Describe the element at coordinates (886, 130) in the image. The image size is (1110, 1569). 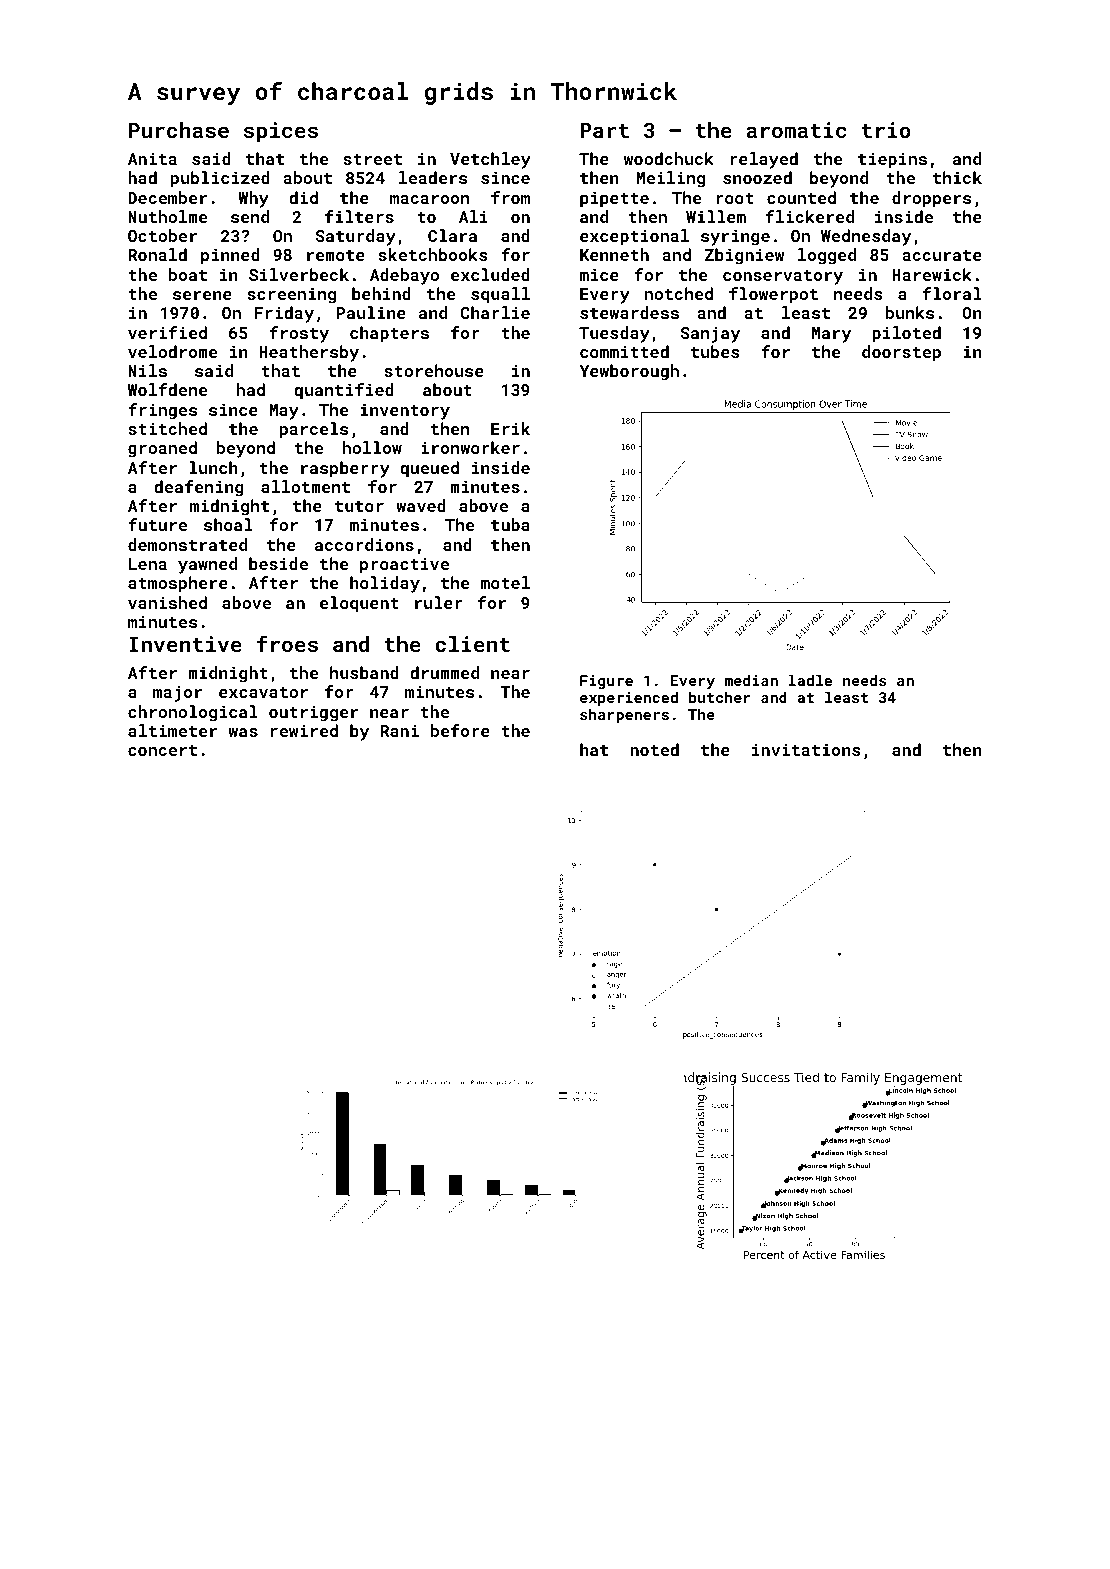
I see `trio` at that location.
